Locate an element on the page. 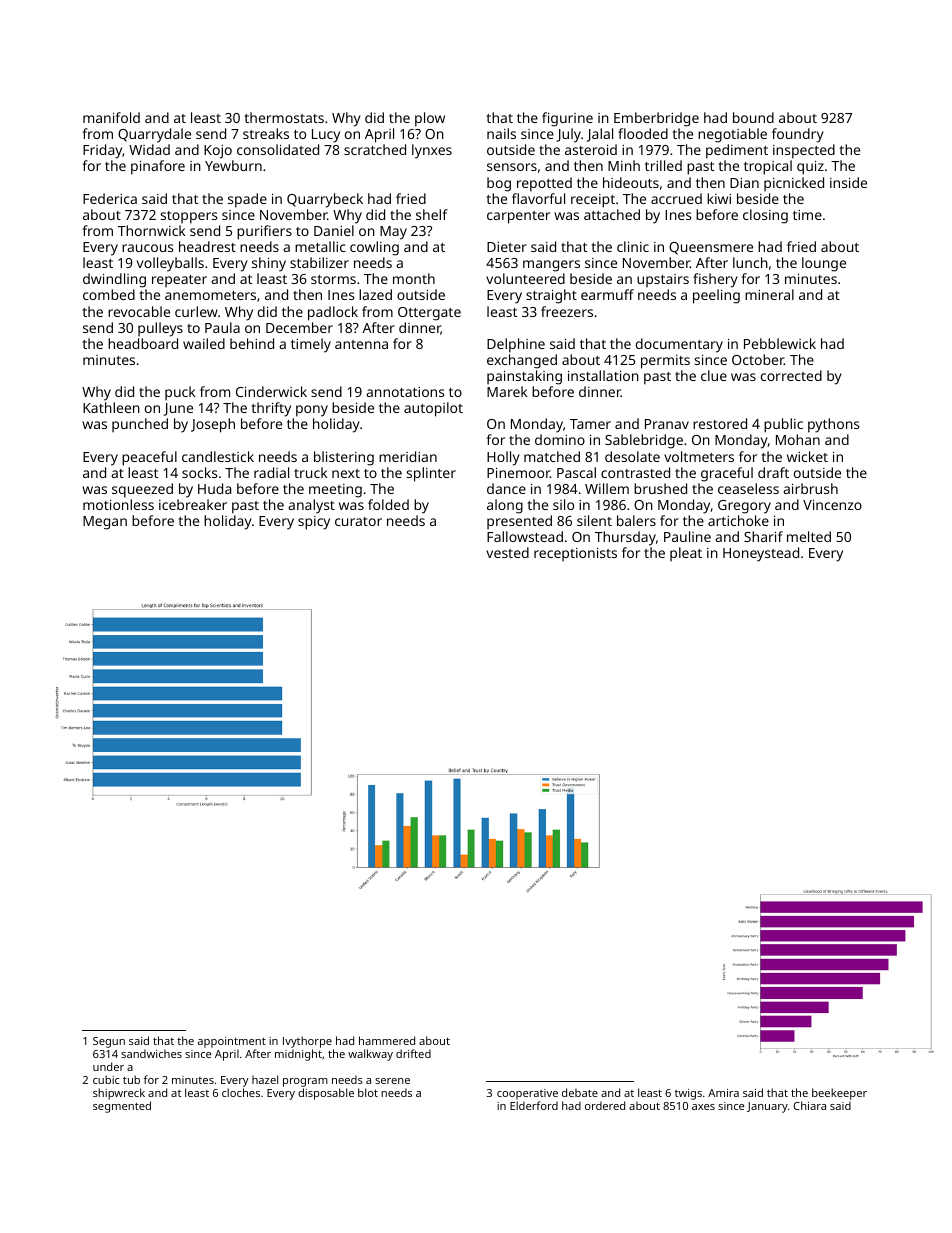 The height and width of the page is (1233, 952). manifold is located at coordinates (111, 117).
